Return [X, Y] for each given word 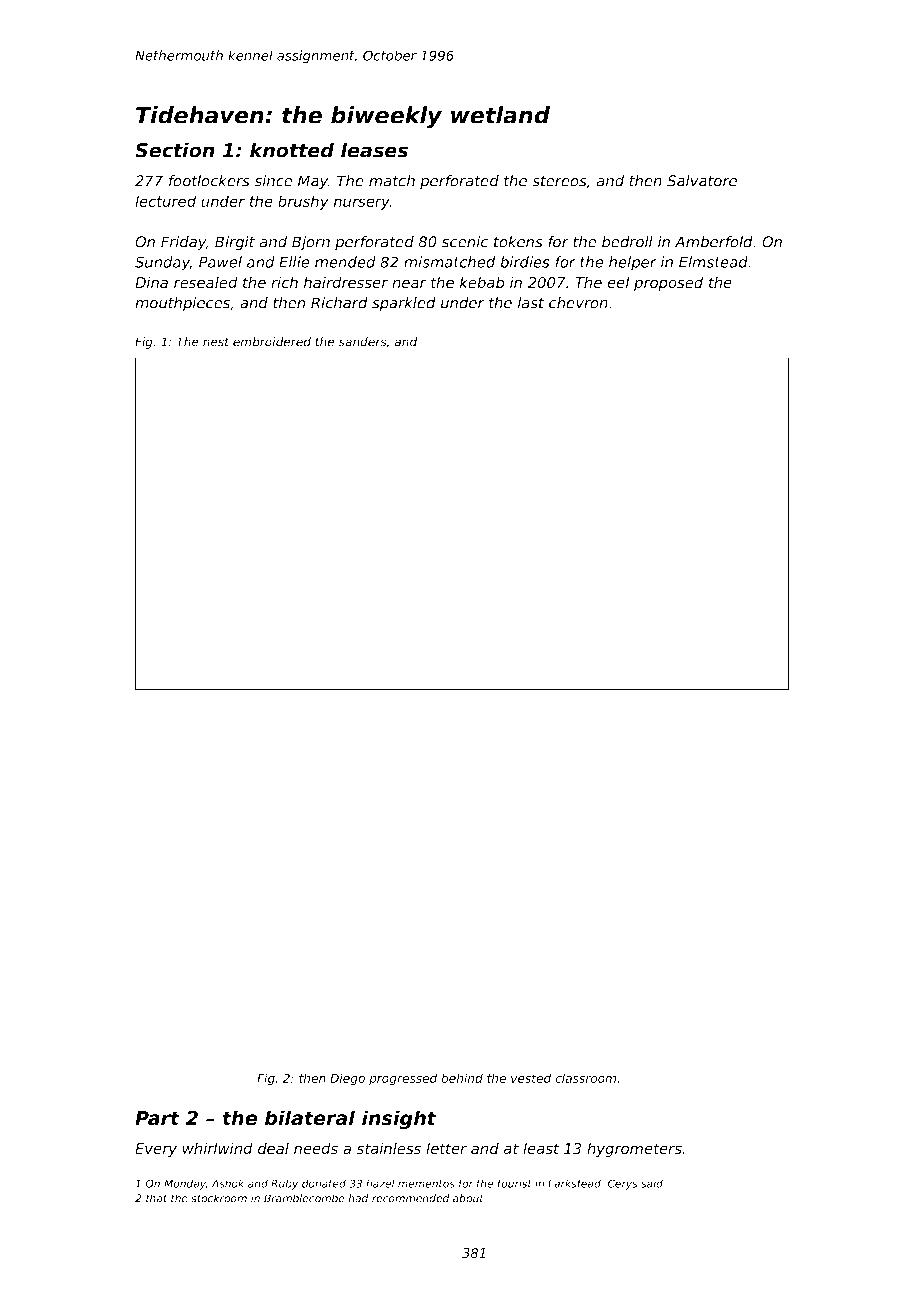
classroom [585, 1078]
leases [374, 150]
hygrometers [634, 1149]
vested [531, 1078]
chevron [578, 303]
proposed [668, 283]
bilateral [310, 1118]
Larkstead [574, 1183]
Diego [347, 1079]
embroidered [272, 342]
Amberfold [714, 242]
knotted [292, 150]
